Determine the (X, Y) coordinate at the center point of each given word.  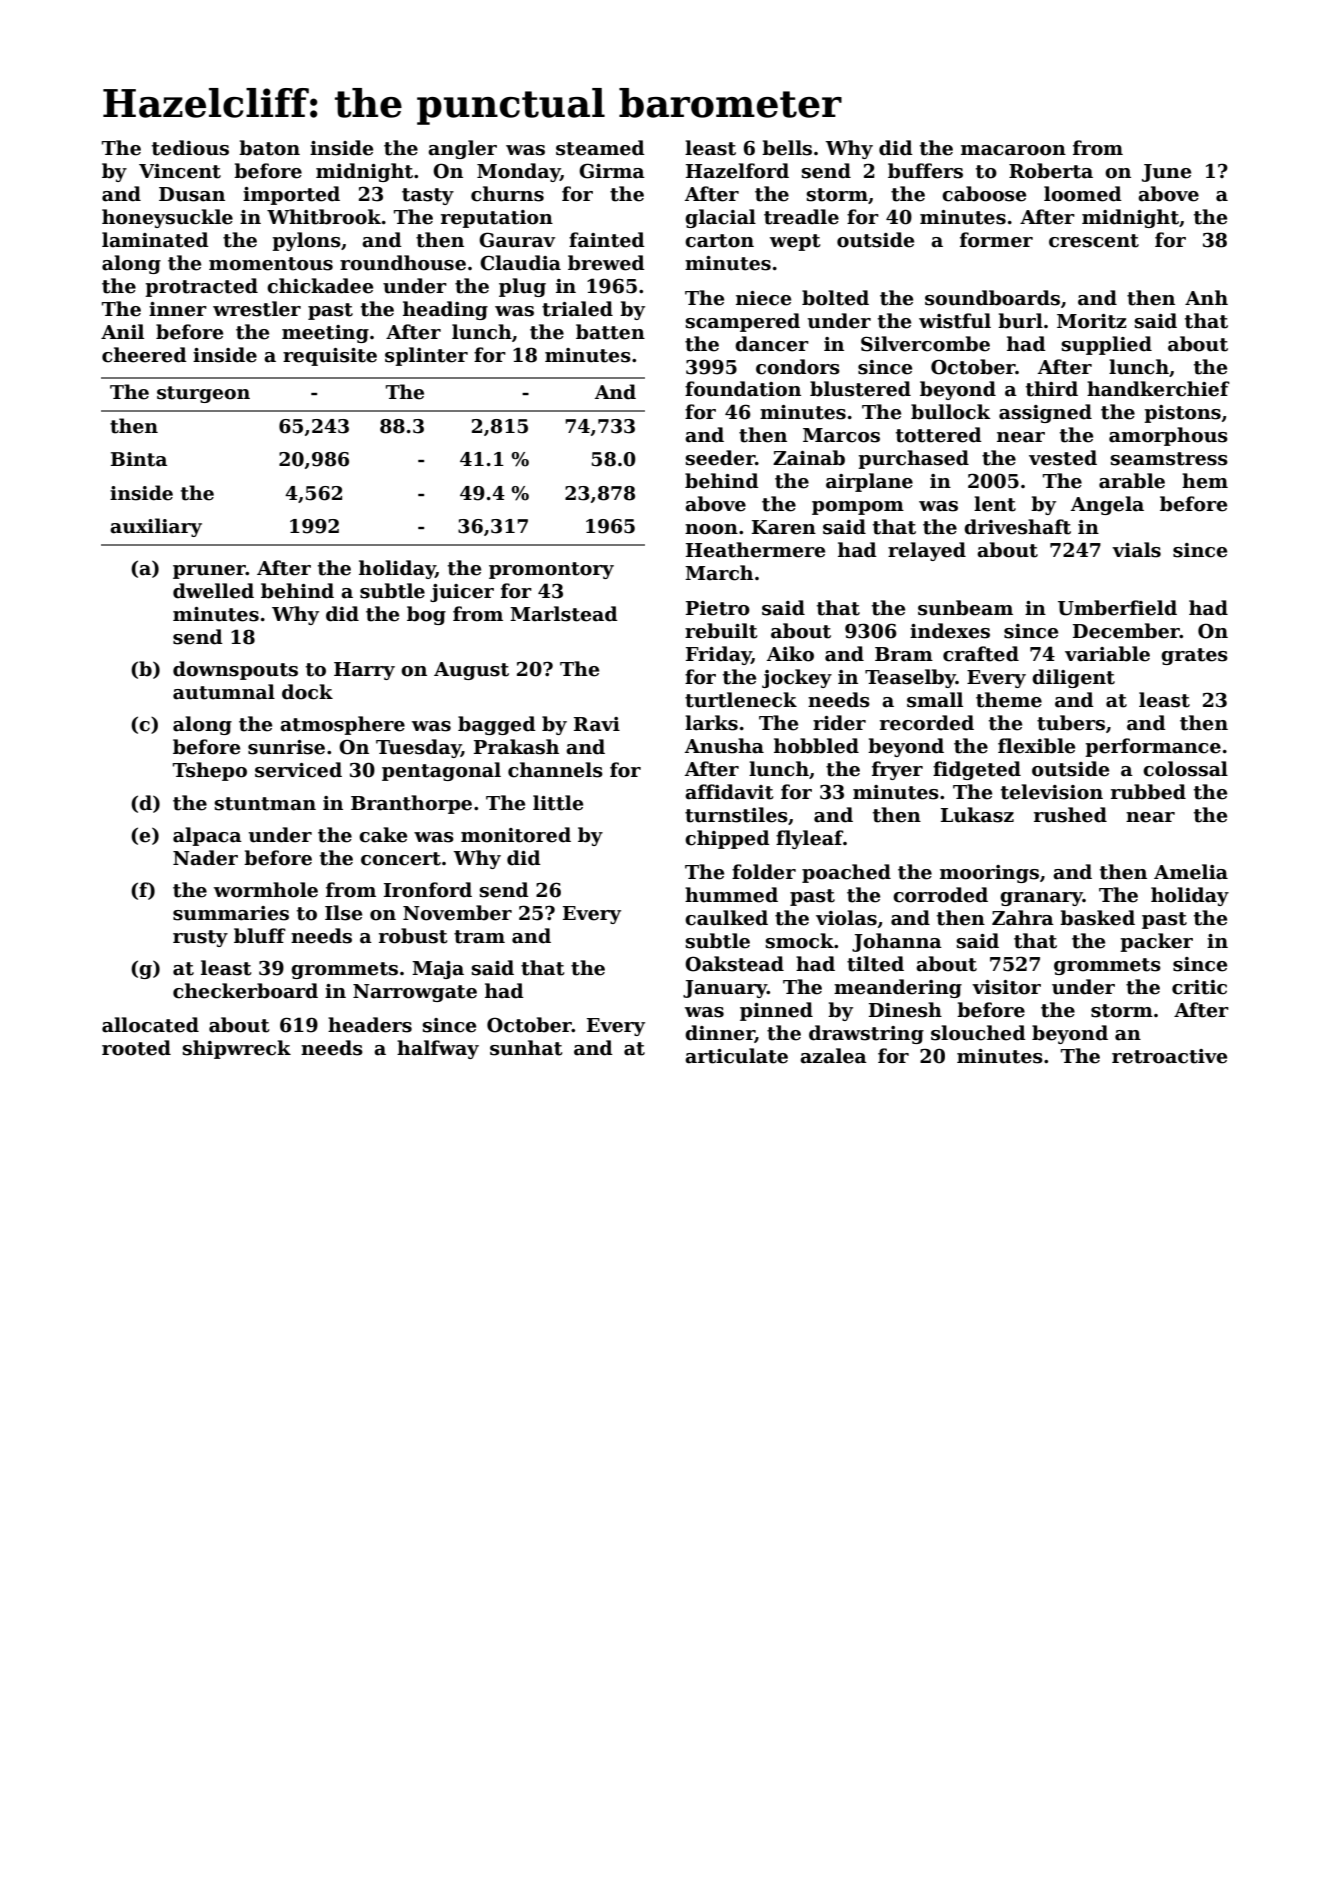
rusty (200, 938)
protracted (201, 287)
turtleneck (741, 700)
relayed (927, 551)
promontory (551, 570)
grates (1194, 656)
